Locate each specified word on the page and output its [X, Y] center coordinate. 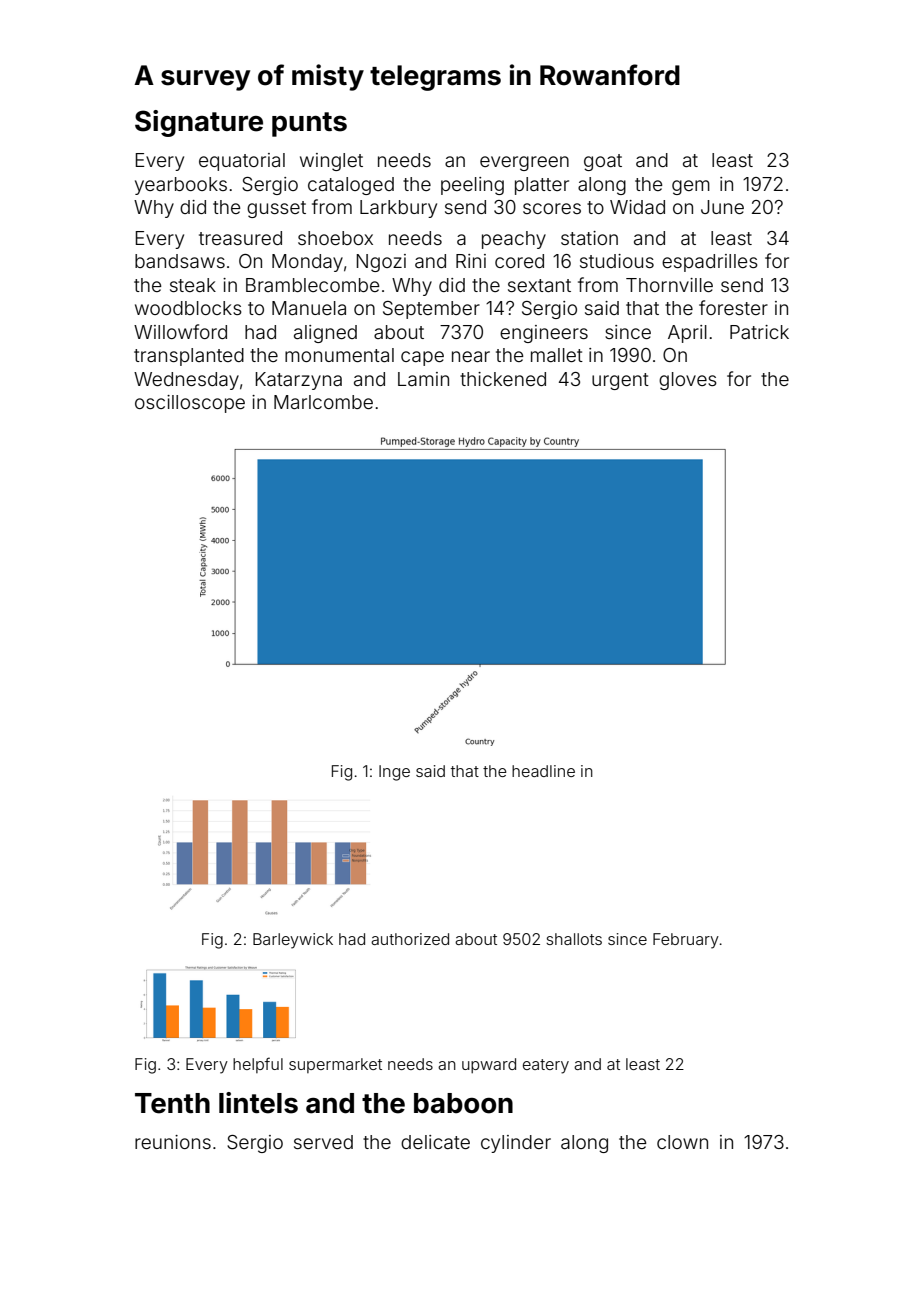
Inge [394, 773]
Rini [471, 261]
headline [543, 771]
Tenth [172, 1103]
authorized [410, 939]
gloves [688, 381]
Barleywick [293, 941]
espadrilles [710, 263]
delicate [435, 1142]
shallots [574, 939]
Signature [199, 123]
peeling [472, 186]
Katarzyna [299, 381]
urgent [620, 381]
